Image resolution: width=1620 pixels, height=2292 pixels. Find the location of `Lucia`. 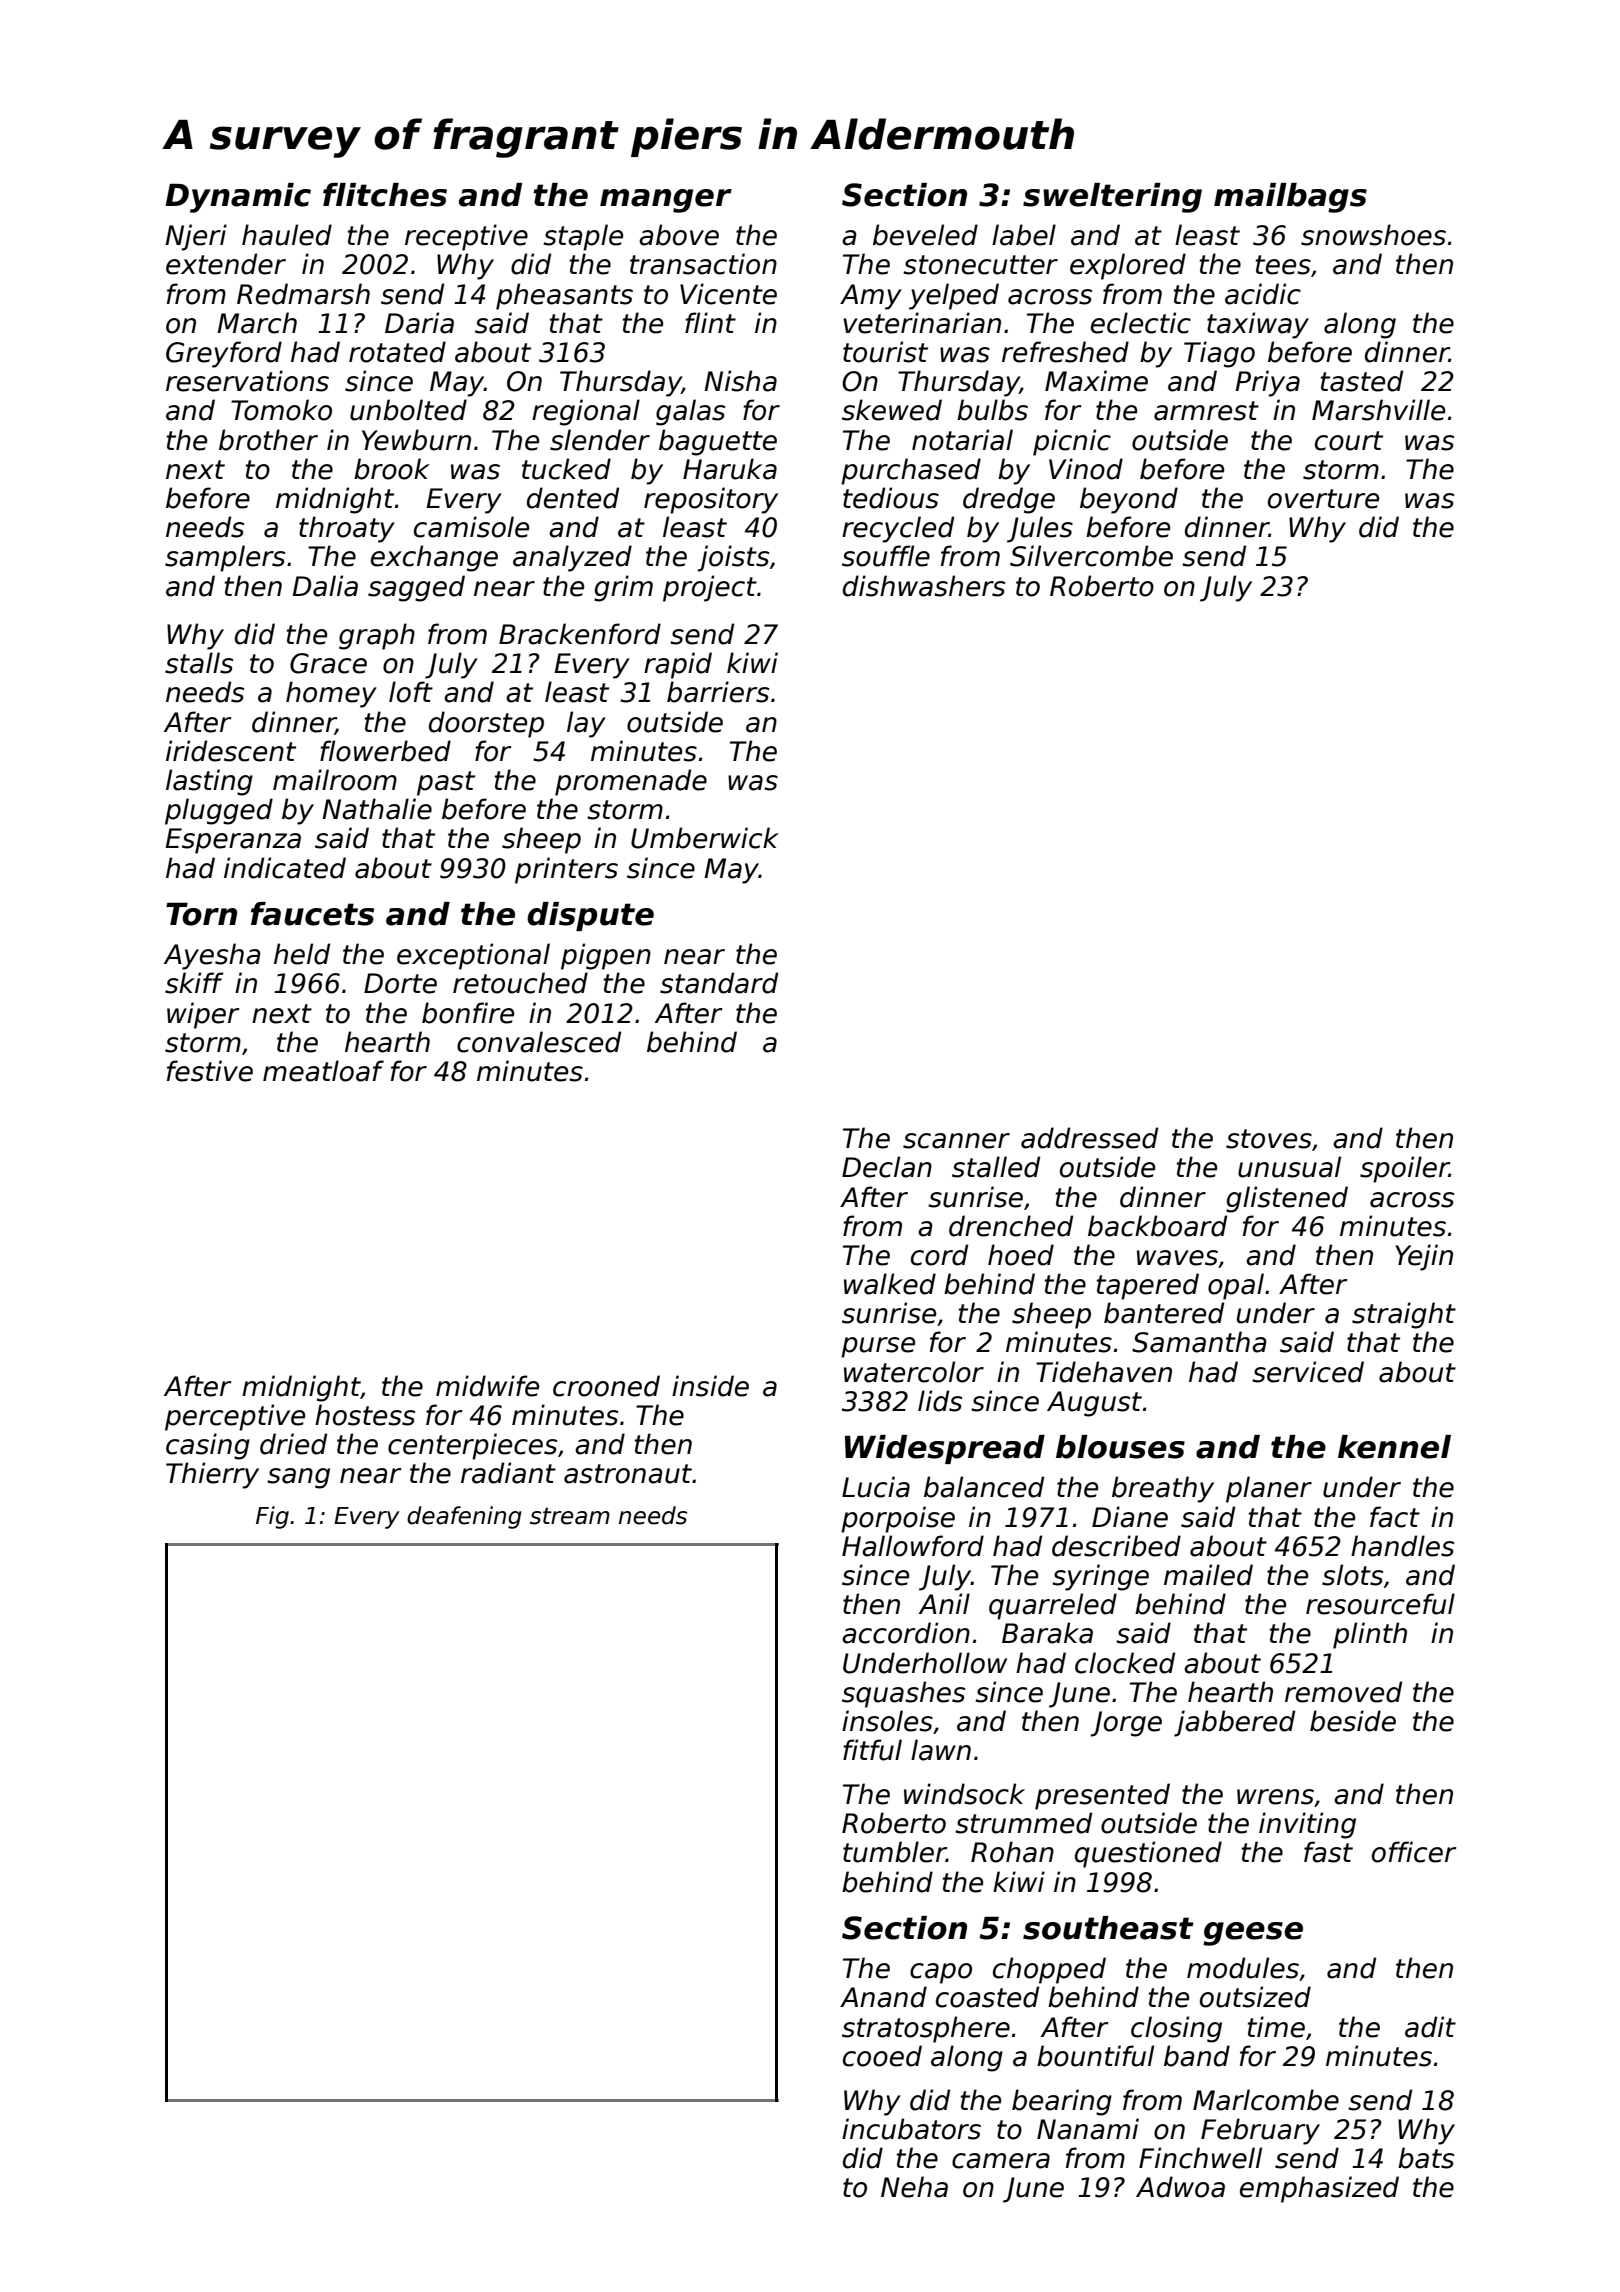

Lucia is located at coordinates (876, 1487).
